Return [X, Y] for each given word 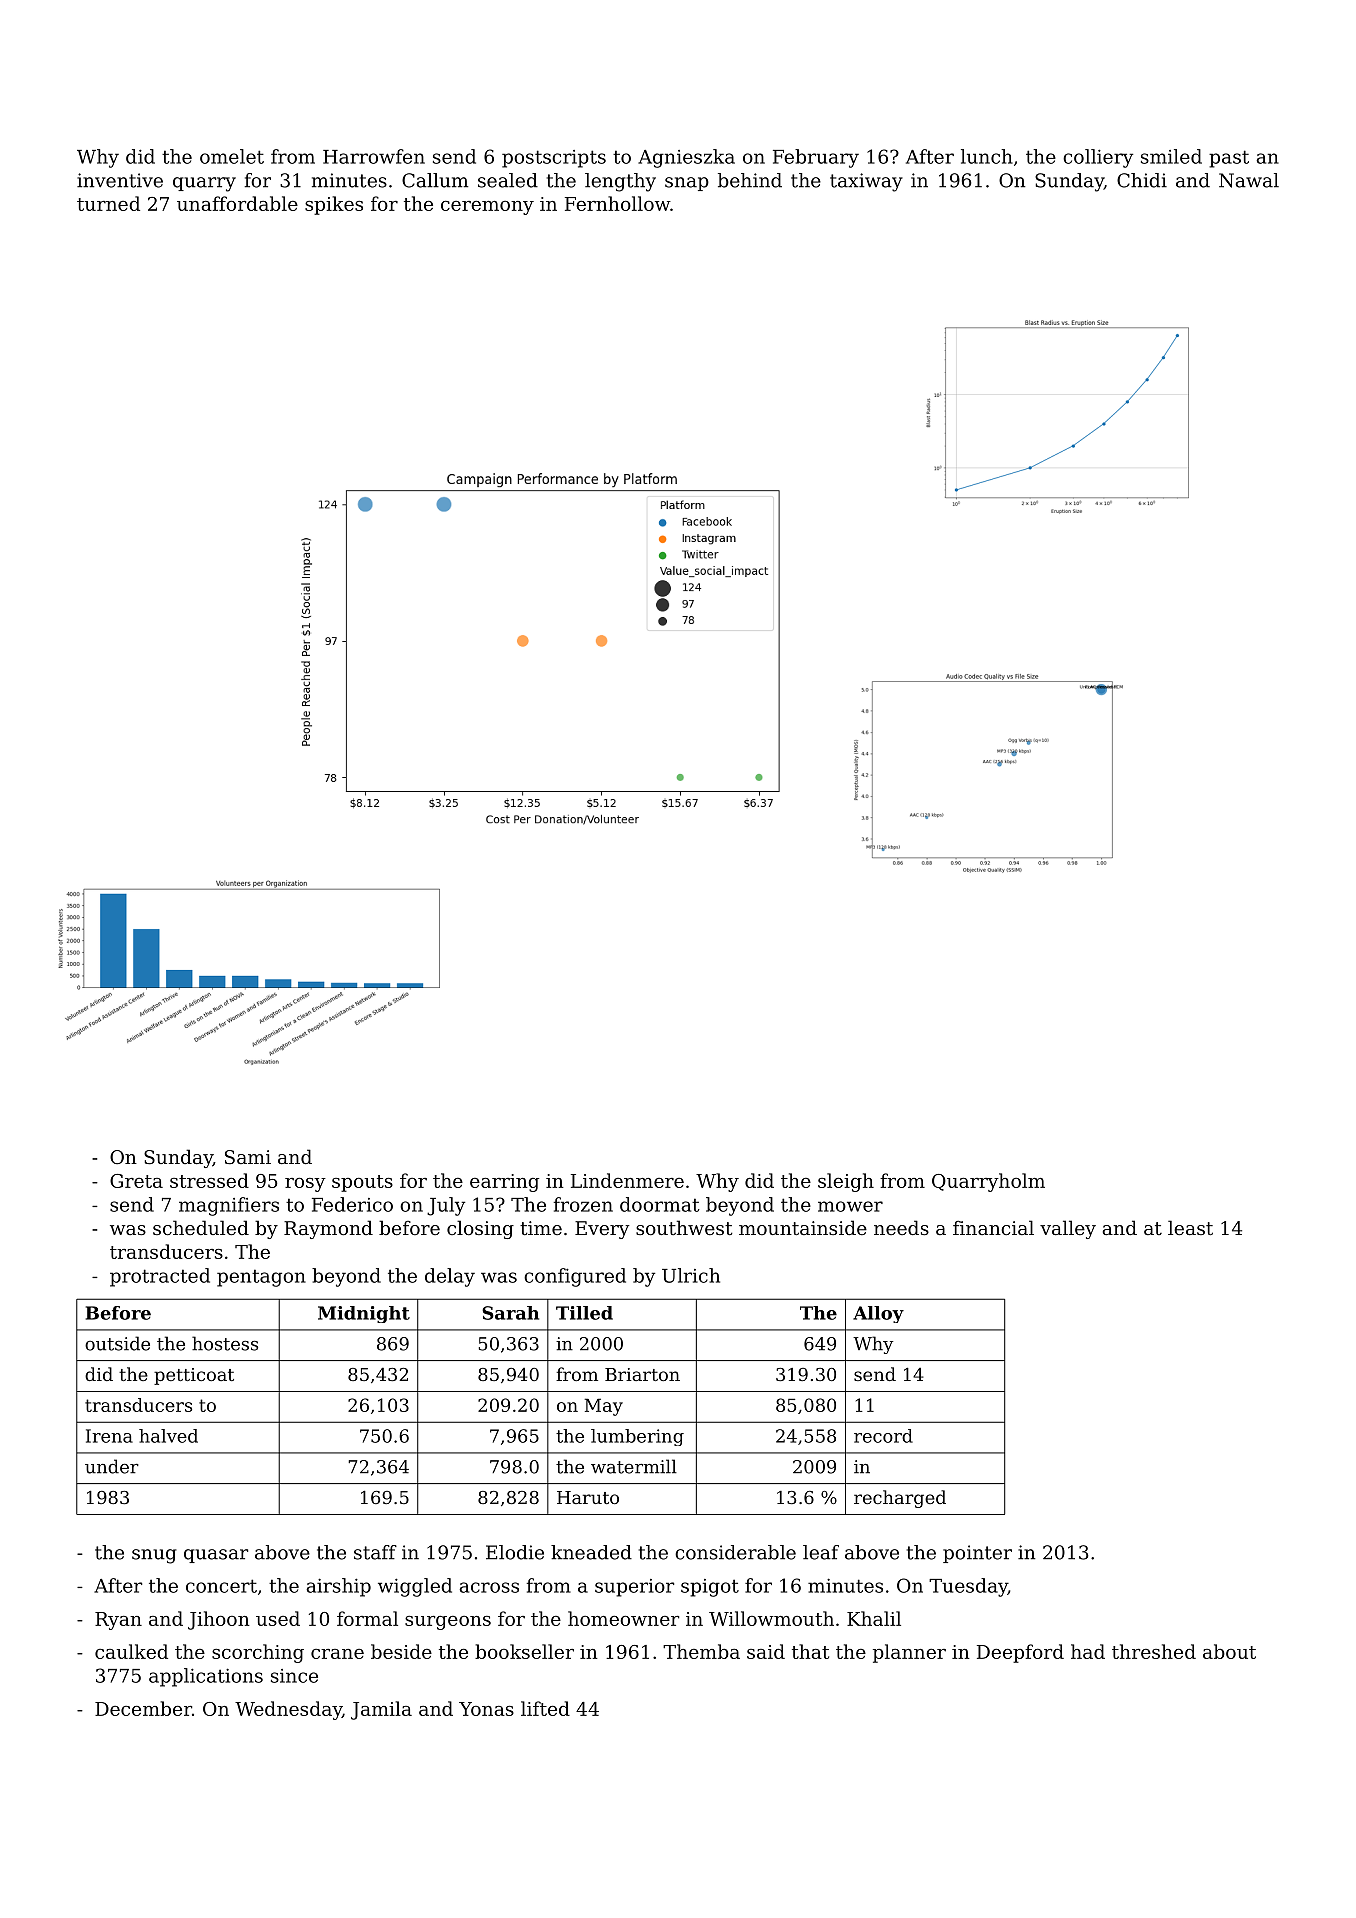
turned [108, 203]
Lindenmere [627, 1180]
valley [1068, 1229]
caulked [131, 1651]
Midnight [364, 1314]
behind [750, 180]
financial [993, 1227]
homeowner [623, 1618]
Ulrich [691, 1275]
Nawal [1249, 180]
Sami [248, 1157]
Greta [136, 1181]
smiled [1171, 156]
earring [504, 1183]
